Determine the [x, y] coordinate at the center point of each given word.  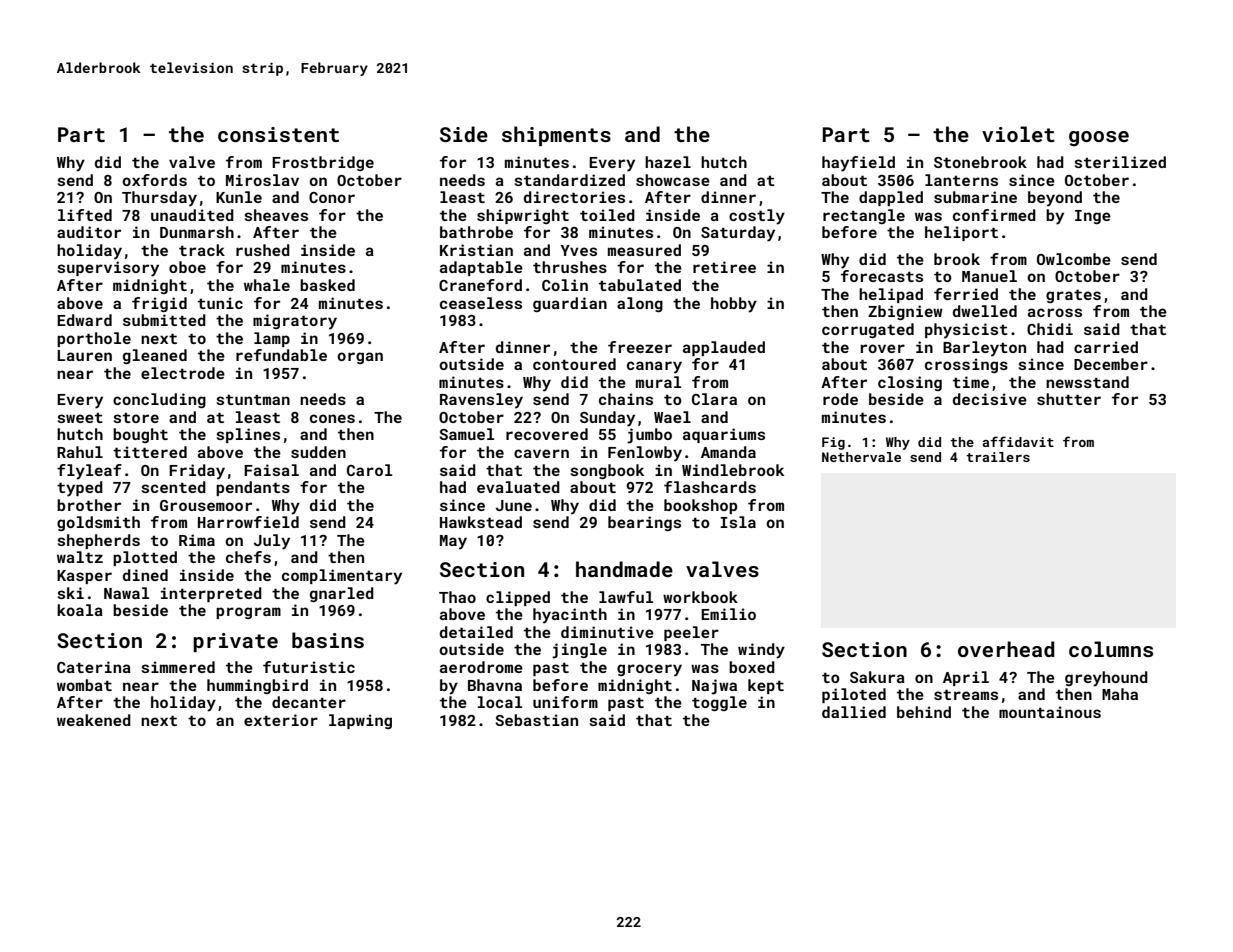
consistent [278, 134]
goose [1099, 139]
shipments [556, 136]
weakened [94, 720]
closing [910, 383]
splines [248, 435]
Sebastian [536, 720]
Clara [714, 399]
